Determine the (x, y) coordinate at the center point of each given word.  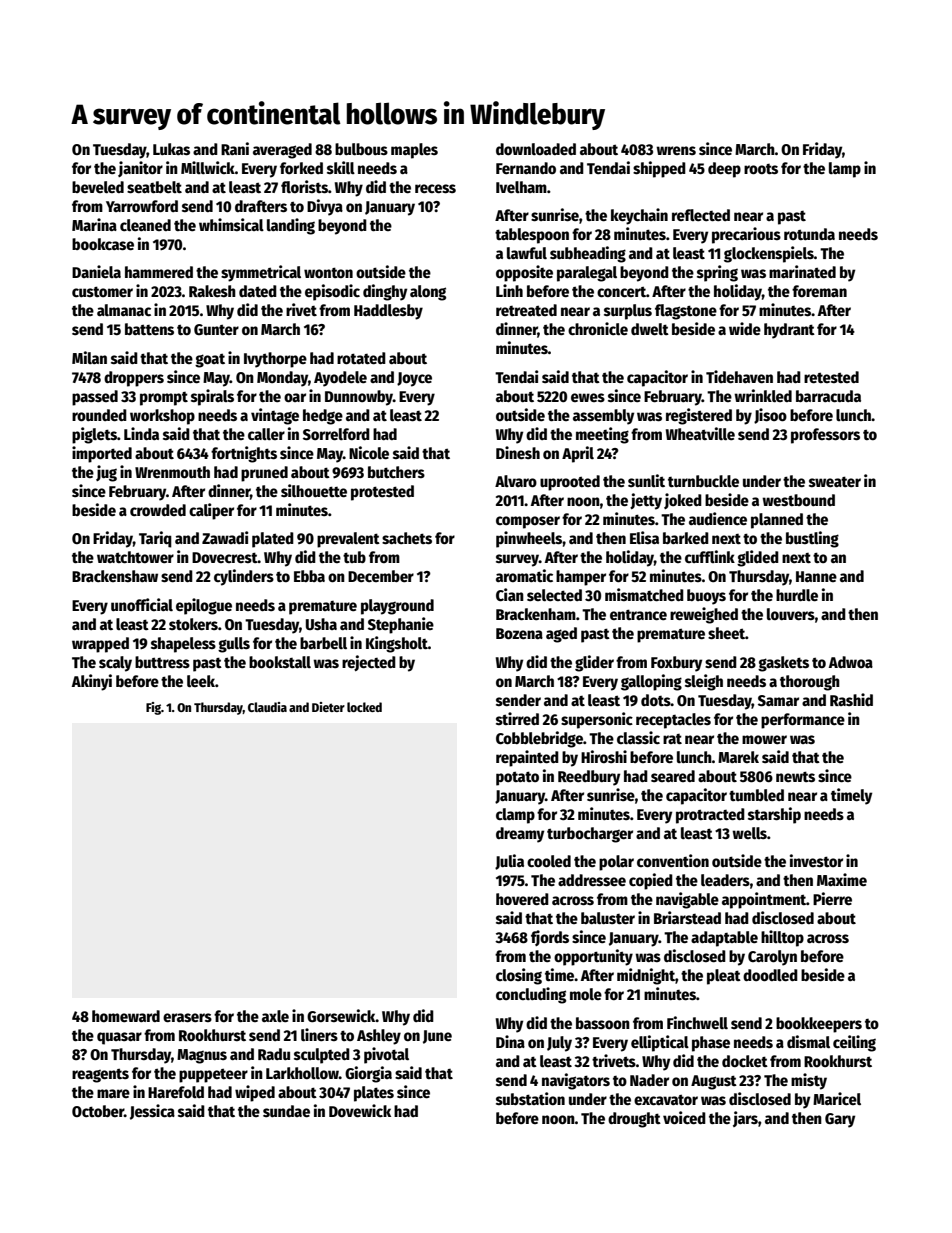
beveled (98, 187)
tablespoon (532, 236)
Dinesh (518, 452)
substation (530, 1098)
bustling (812, 539)
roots (761, 169)
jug (106, 473)
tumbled (756, 795)
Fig (153, 708)
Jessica (152, 1112)
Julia (509, 862)
